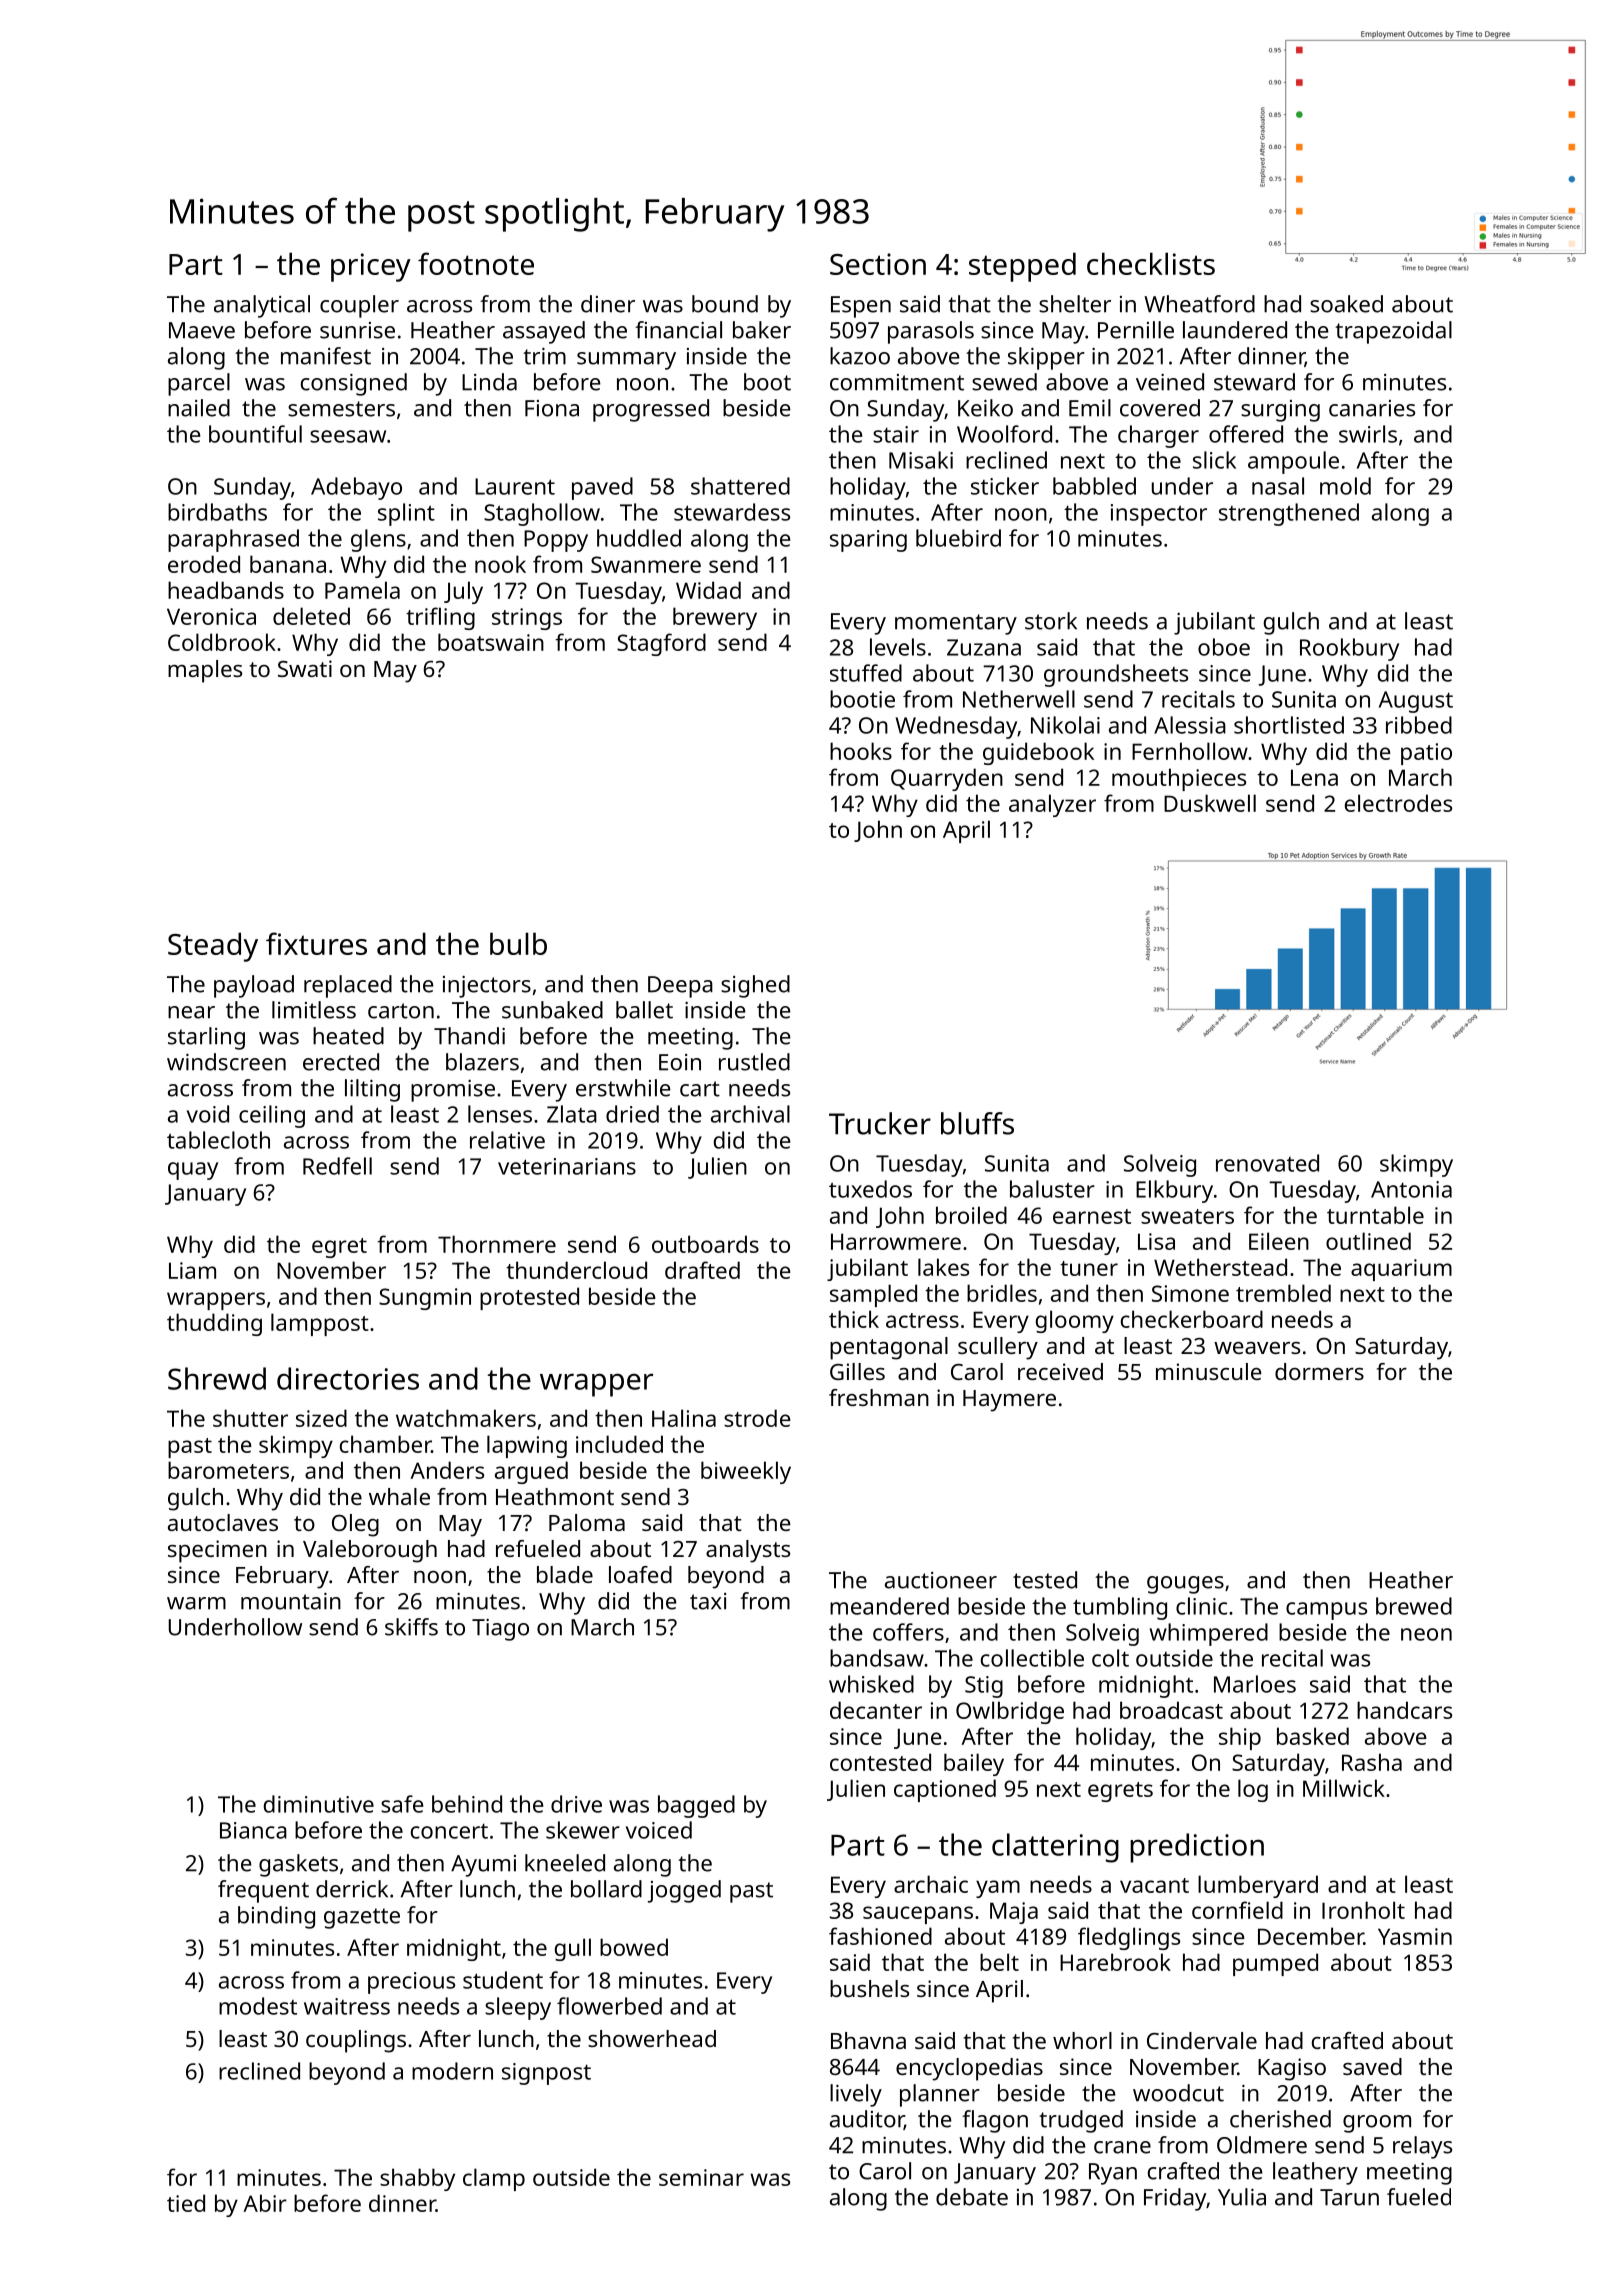  I want to click on checklists, so click(1151, 263).
